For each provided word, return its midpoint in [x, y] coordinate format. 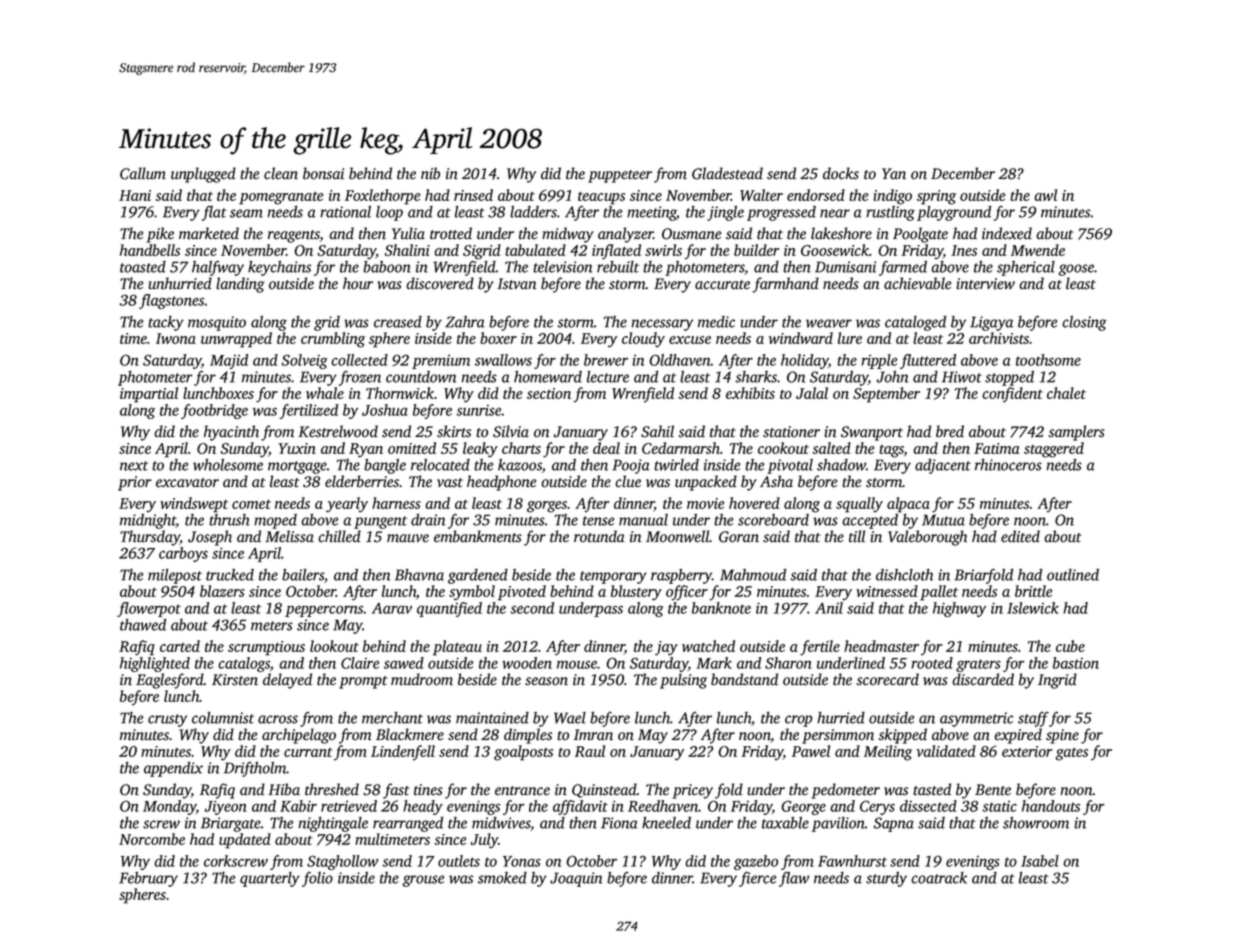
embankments [478, 536]
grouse [423, 881]
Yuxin [297, 448]
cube [1070, 646]
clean [281, 173]
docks [841, 173]
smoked [502, 878]
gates [1072, 754]
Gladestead [727, 173]
